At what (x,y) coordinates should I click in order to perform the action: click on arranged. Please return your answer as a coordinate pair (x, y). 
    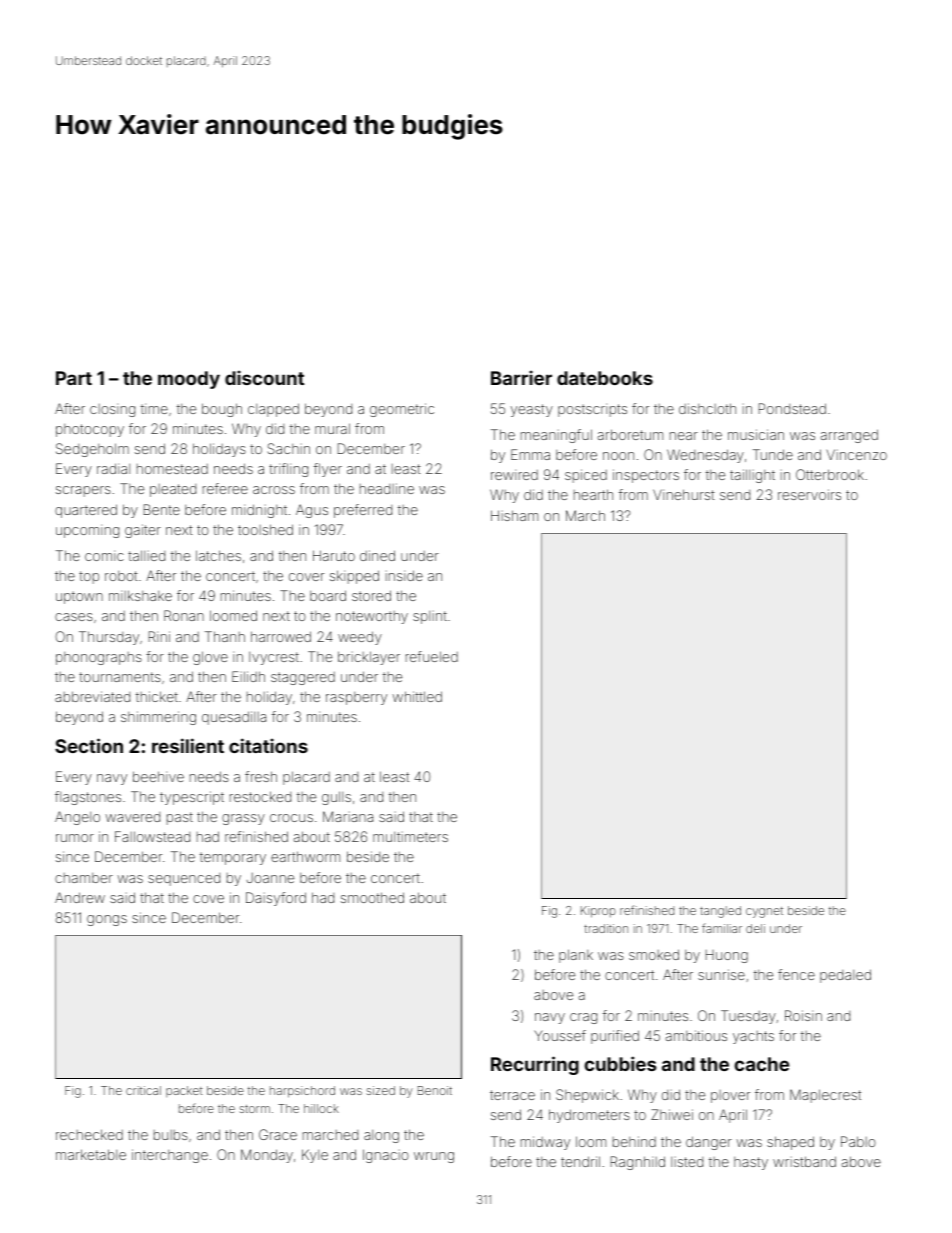
    Looking at the image, I should click on (849, 436).
